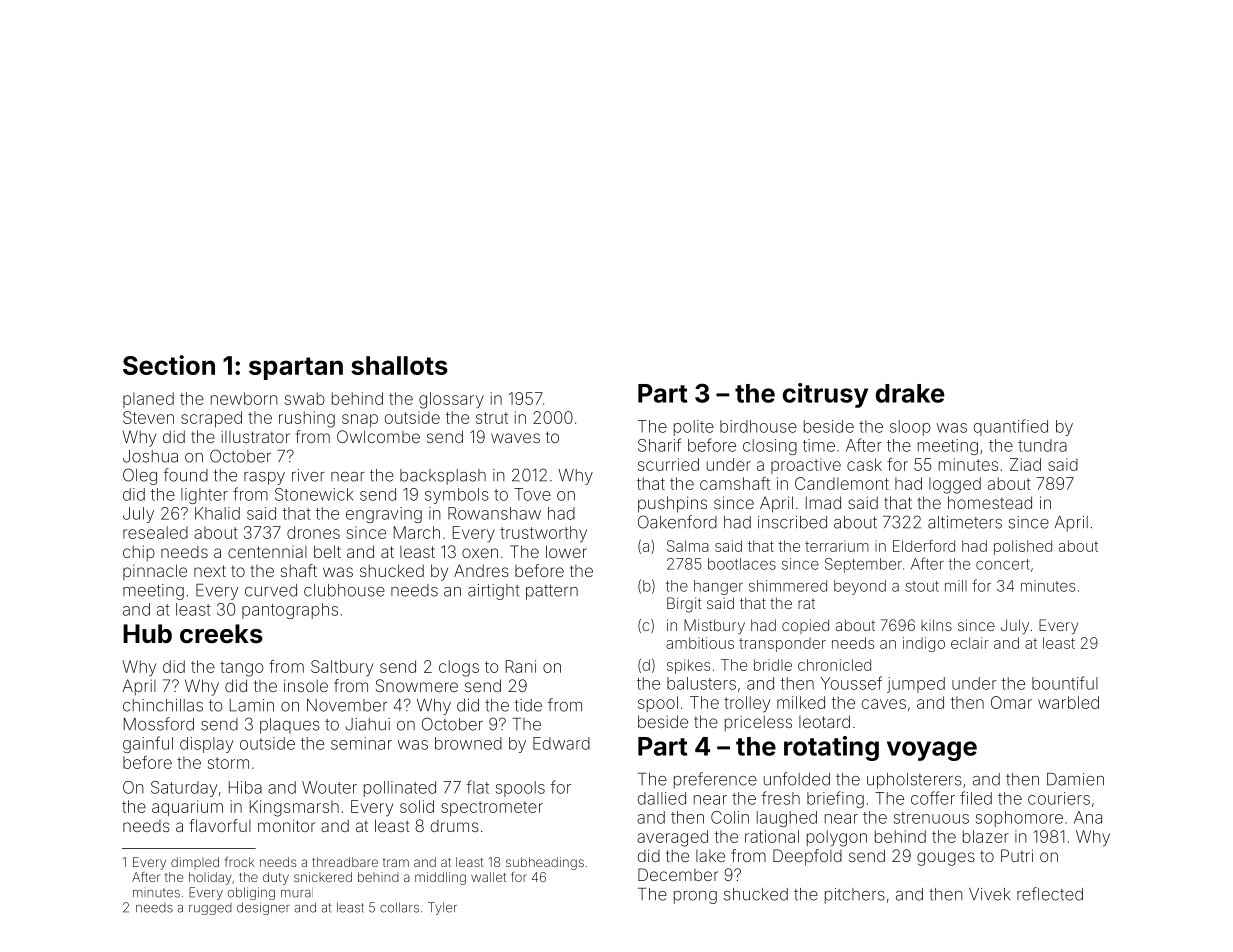  I want to click on swab, so click(305, 398).
